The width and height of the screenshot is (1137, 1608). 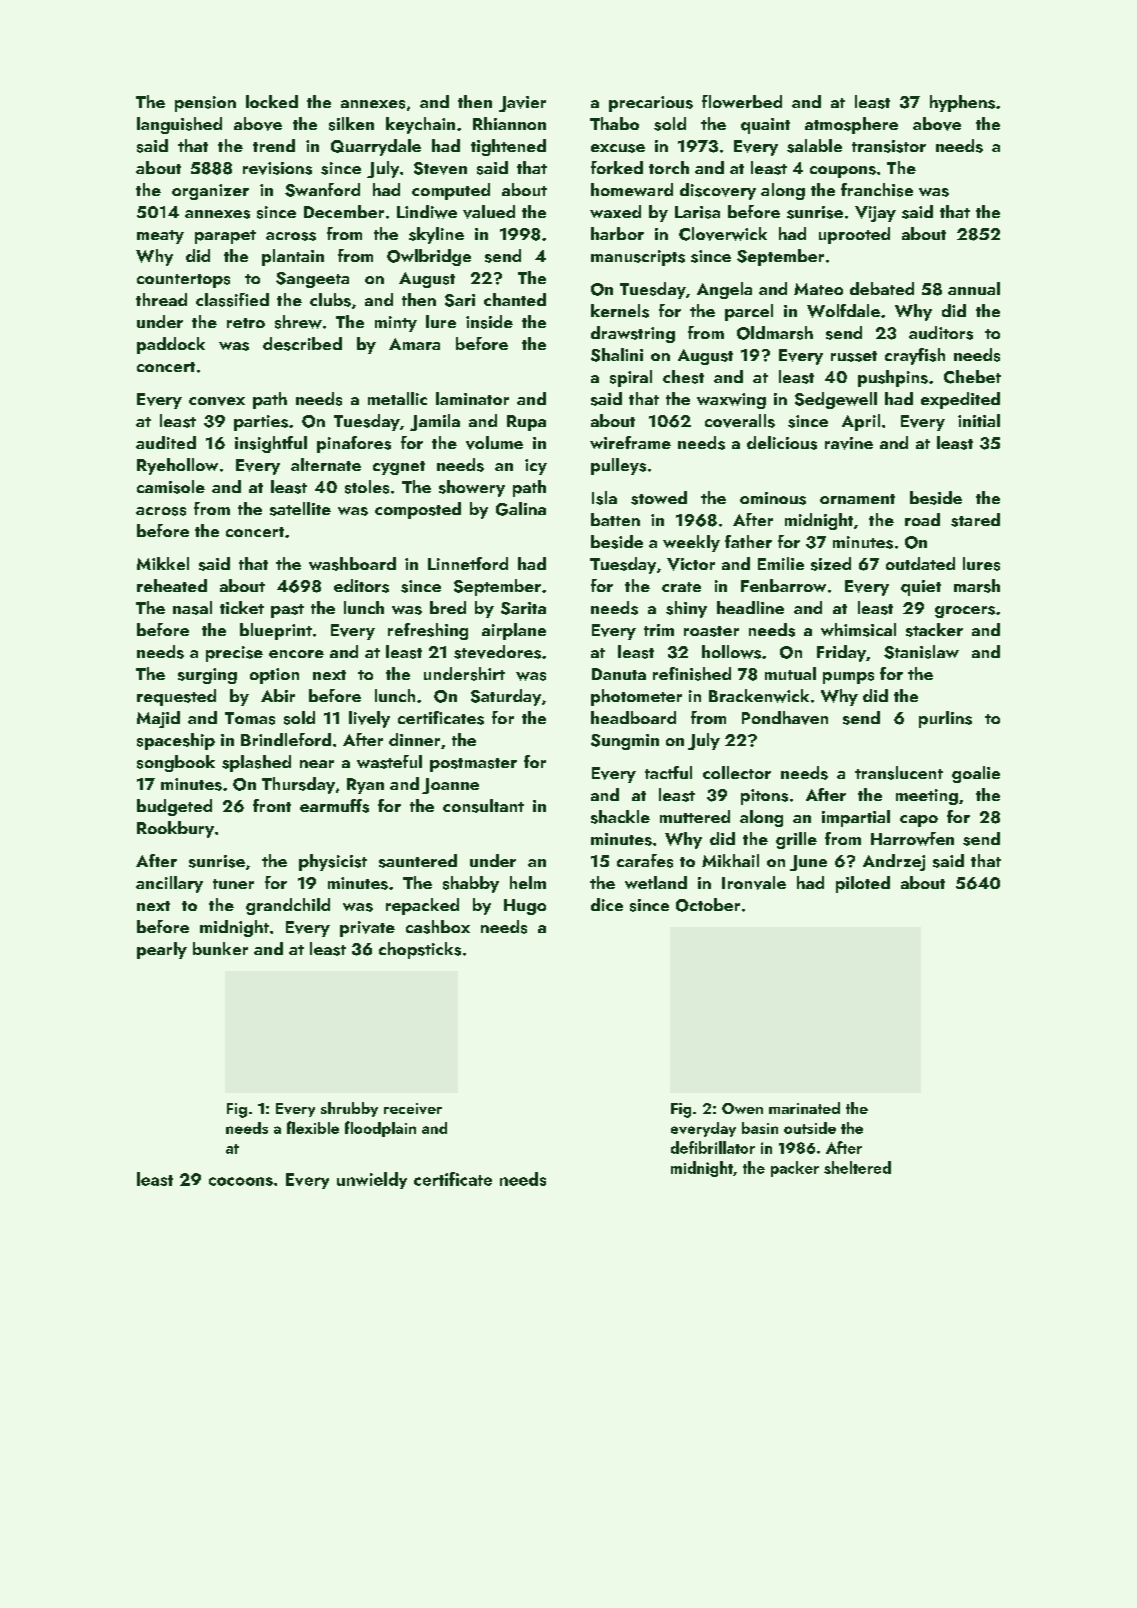 What do you see at coordinates (785, 718) in the screenshot?
I see `Pondhaven` at bounding box center [785, 718].
